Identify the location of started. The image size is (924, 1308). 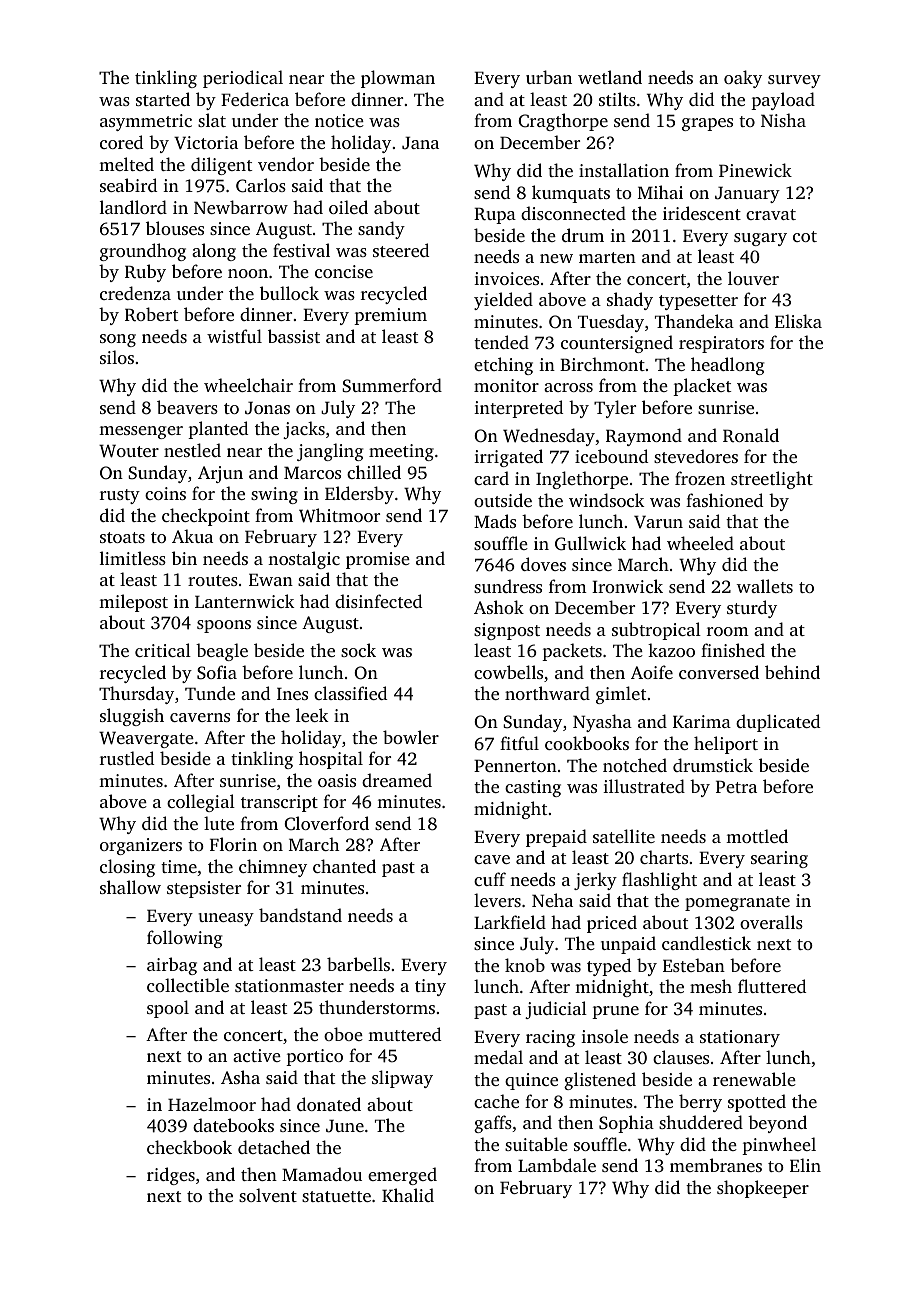
(163, 99).
